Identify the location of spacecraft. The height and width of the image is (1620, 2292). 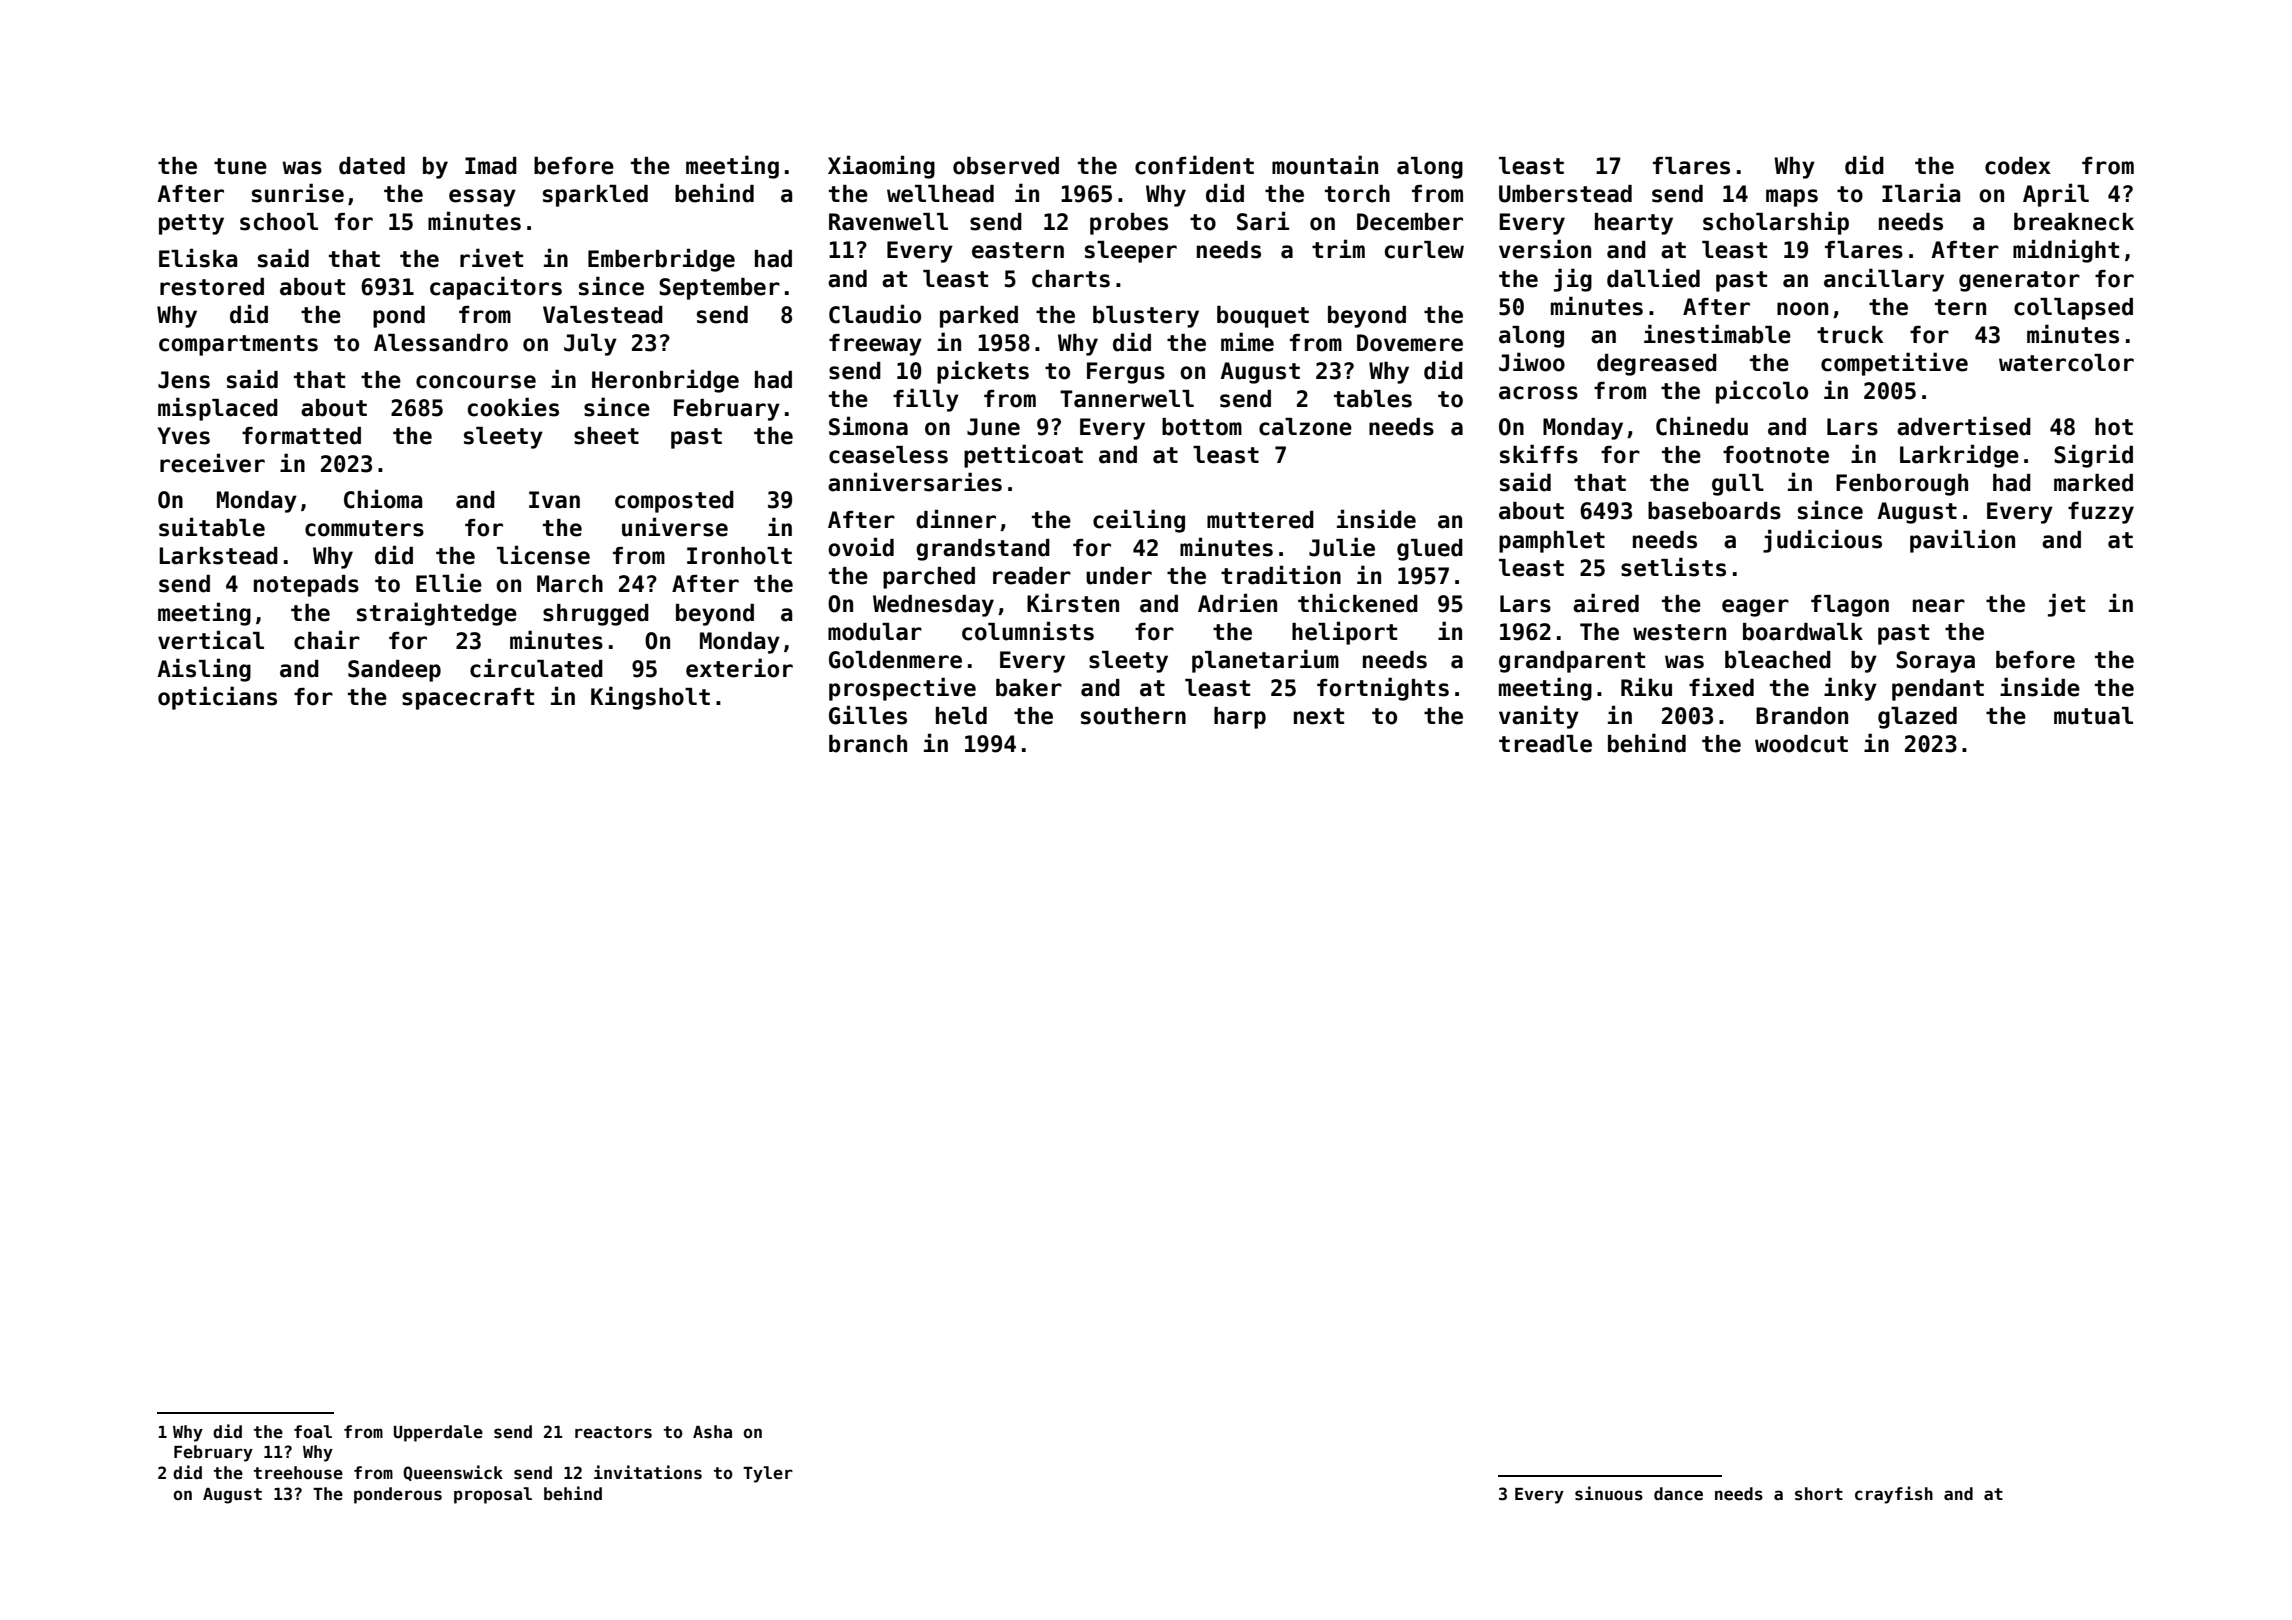
(468, 699).
